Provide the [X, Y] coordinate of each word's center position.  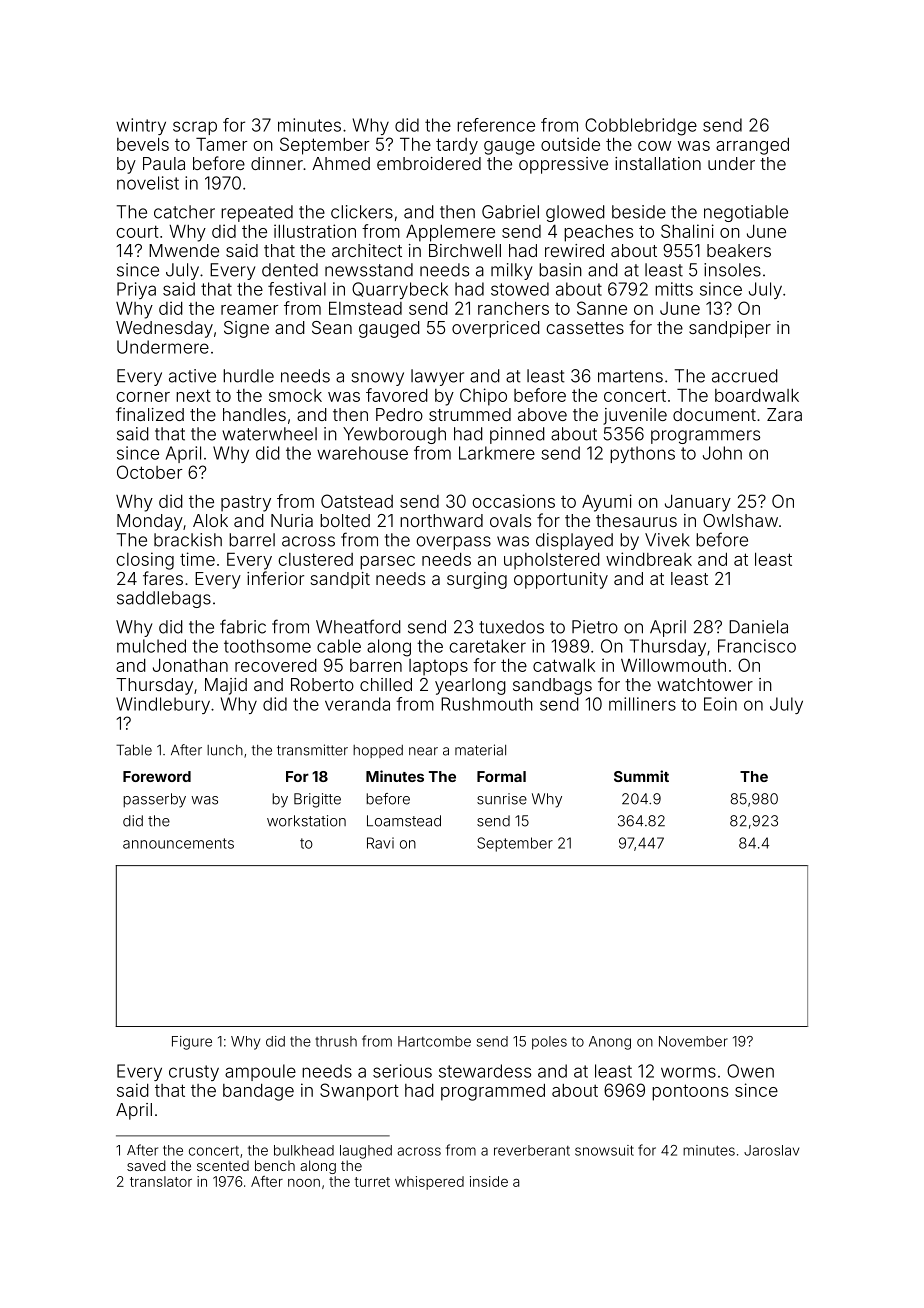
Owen [750, 1071]
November [693, 1041]
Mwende [184, 250]
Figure [192, 1043]
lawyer [437, 377]
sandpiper [730, 329]
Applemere [450, 233]
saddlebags [164, 599]
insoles [732, 270]
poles [549, 1043]
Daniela [758, 627]
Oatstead [357, 501]
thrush [336, 1041]
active [192, 376]
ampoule [260, 1072]
